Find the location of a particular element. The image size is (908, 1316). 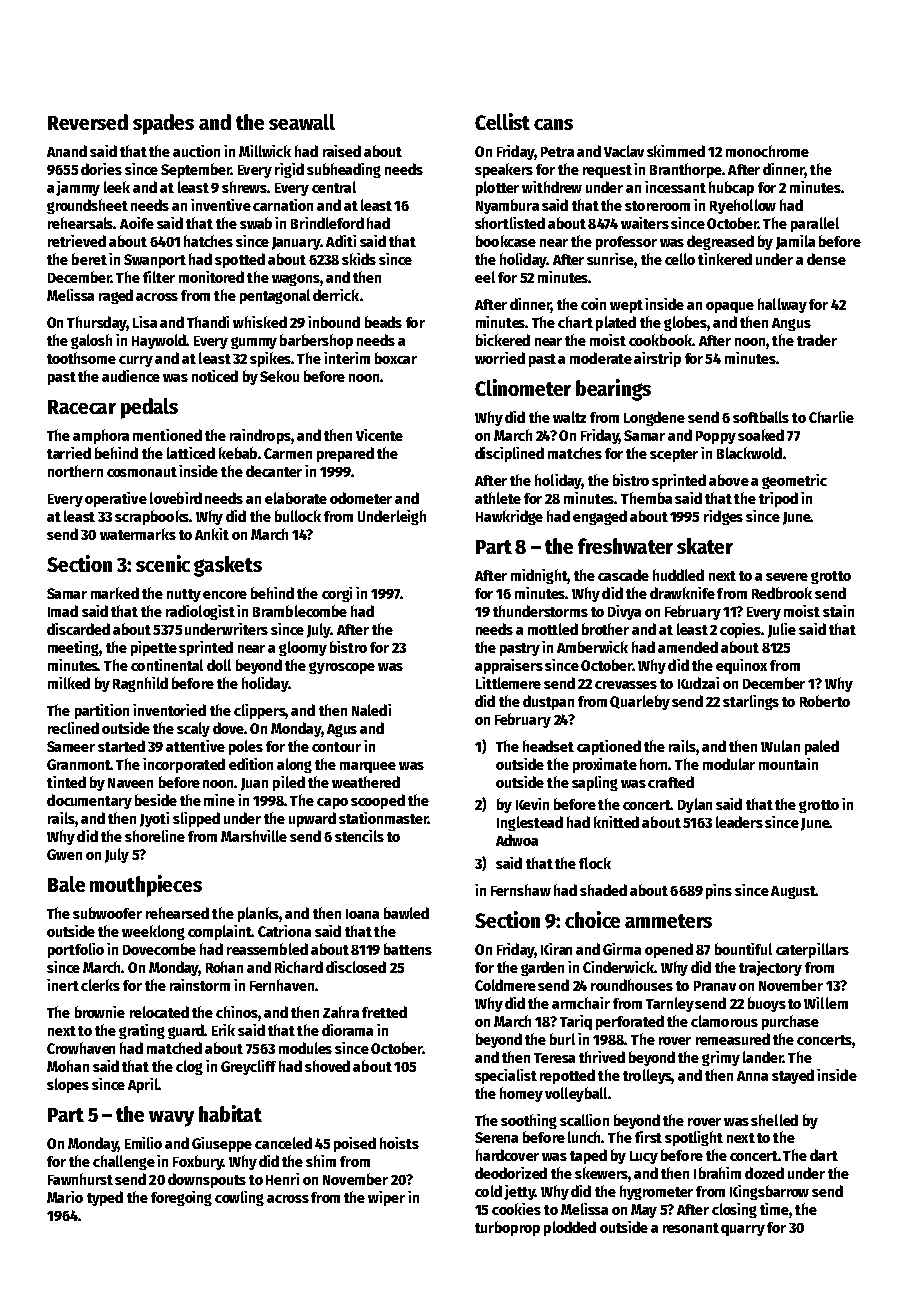

monochrome is located at coordinates (767, 151).
